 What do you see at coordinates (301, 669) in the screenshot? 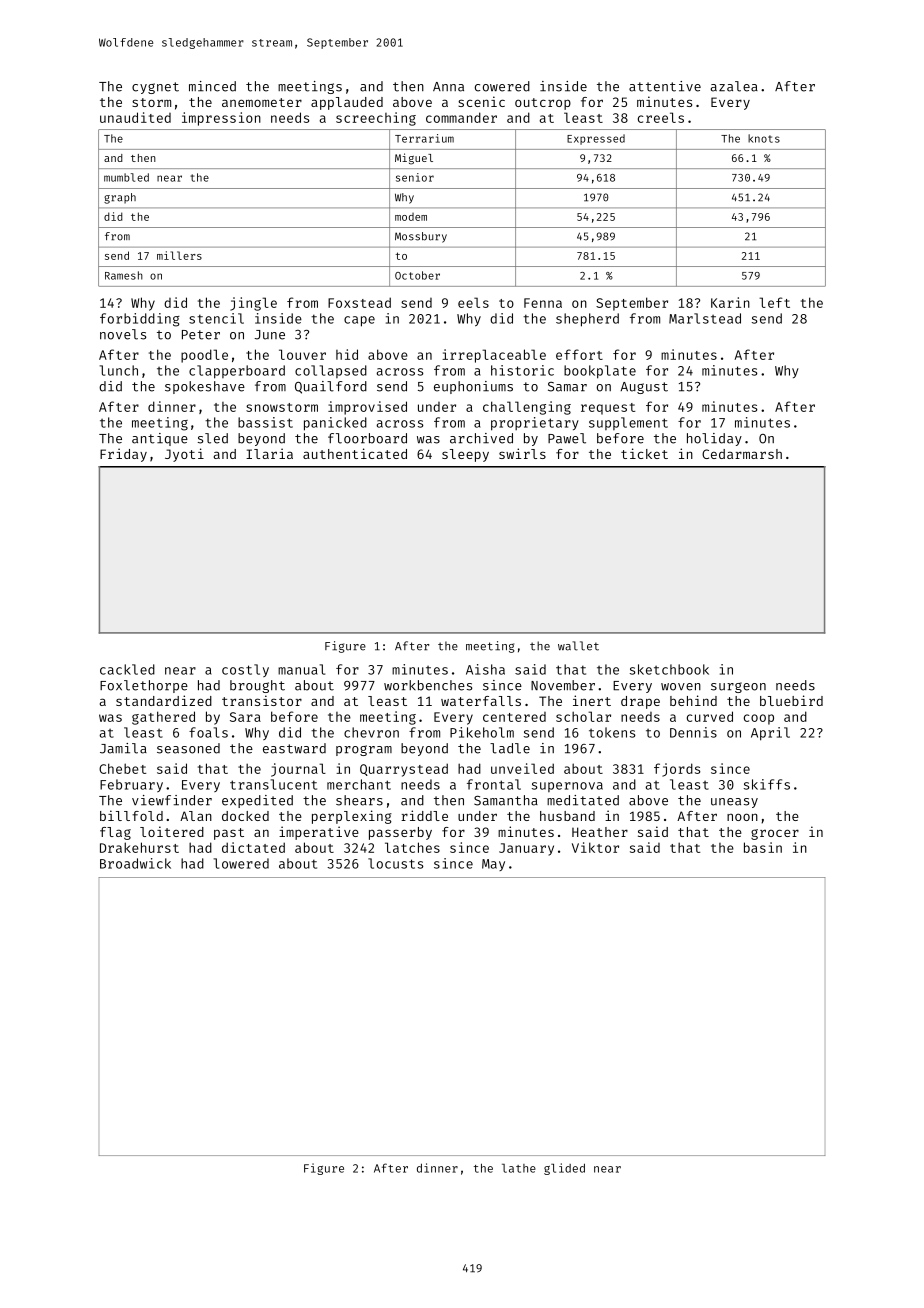
I see `manual` at bounding box center [301, 669].
